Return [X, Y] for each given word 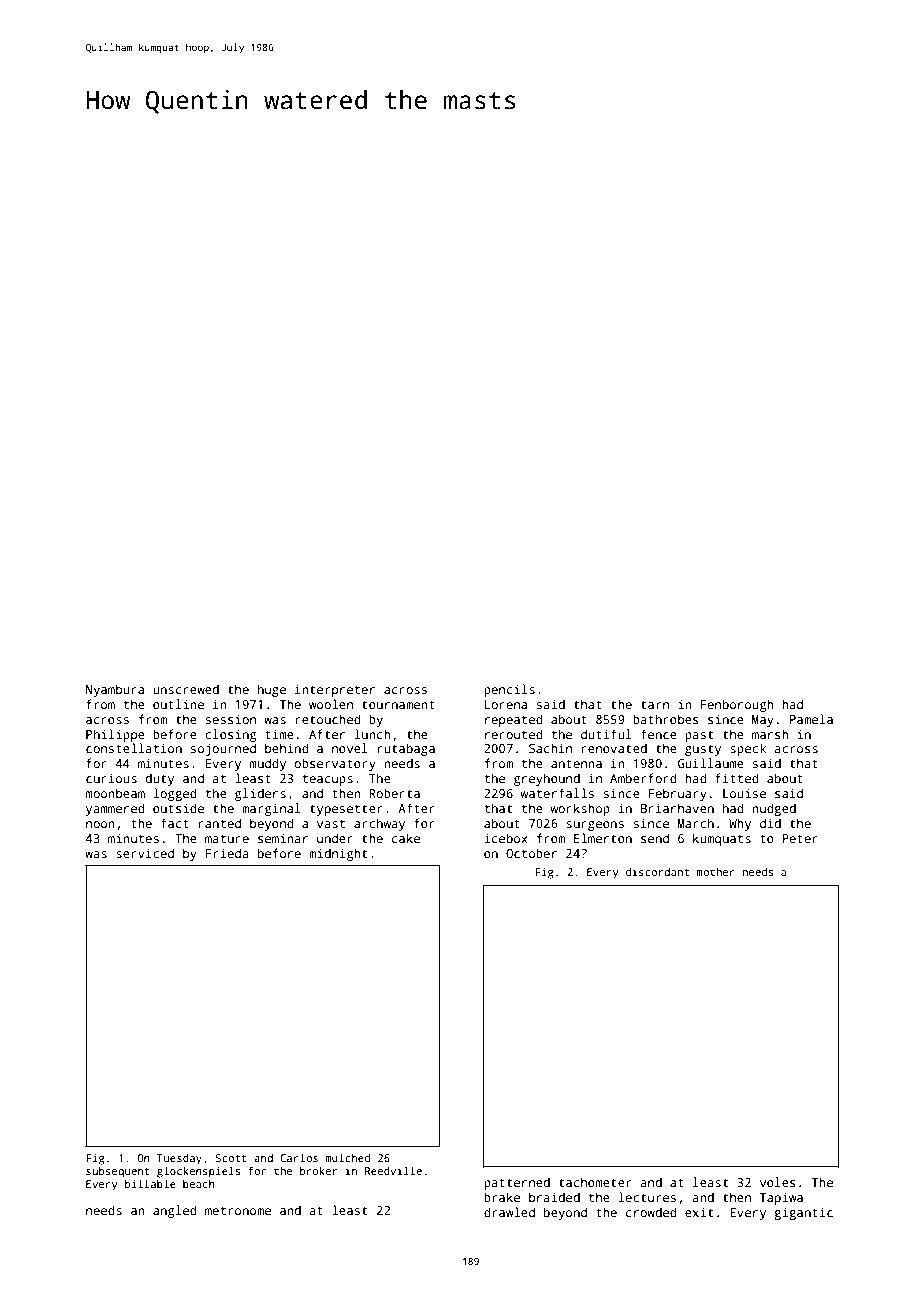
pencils [509, 690]
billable [150, 1183]
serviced [145, 853]
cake [406, 838]
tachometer [595, 1182]
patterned [517, 1183]
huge [272, 690]
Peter [800, 838]
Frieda [227, 853]
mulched [347, 1157]
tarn [655, 705]
